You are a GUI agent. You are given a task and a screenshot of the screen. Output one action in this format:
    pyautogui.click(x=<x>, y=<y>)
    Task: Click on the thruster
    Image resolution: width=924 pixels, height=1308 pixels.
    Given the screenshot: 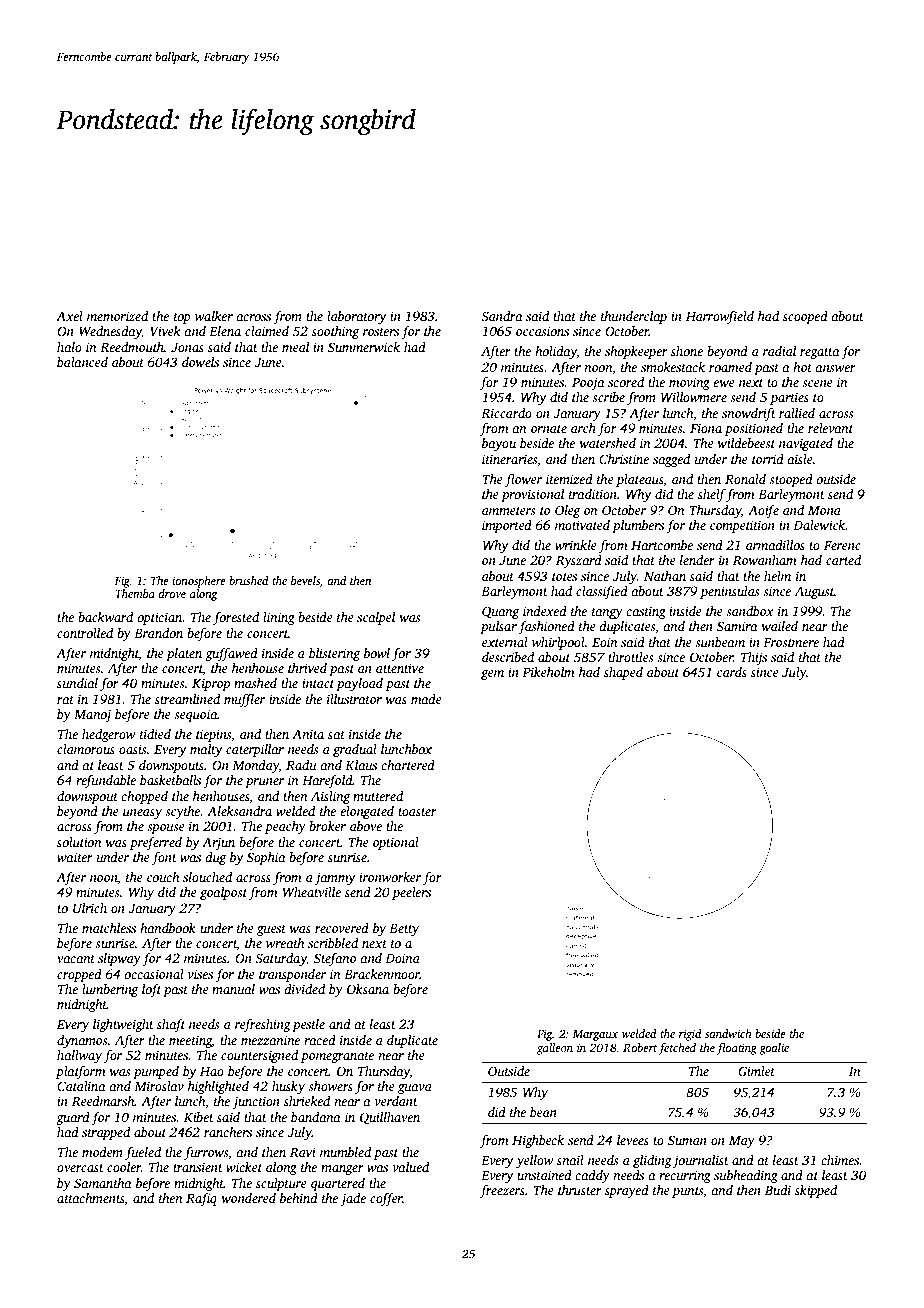 What is the action you would take?
    pyautogui.click(x=580, y=1190)
